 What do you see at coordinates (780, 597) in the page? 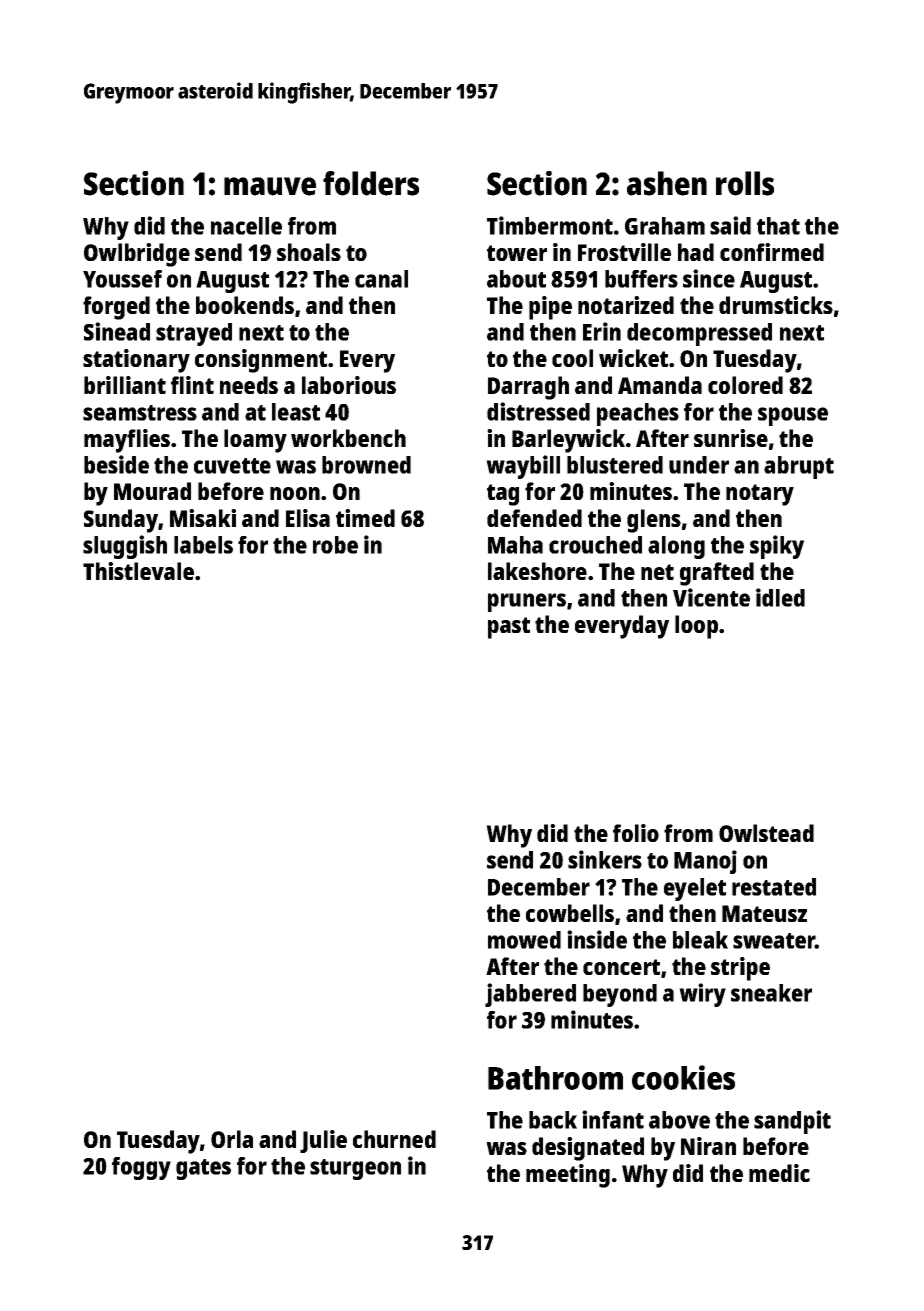
I see `idled` at bounding box center [780, 597].
